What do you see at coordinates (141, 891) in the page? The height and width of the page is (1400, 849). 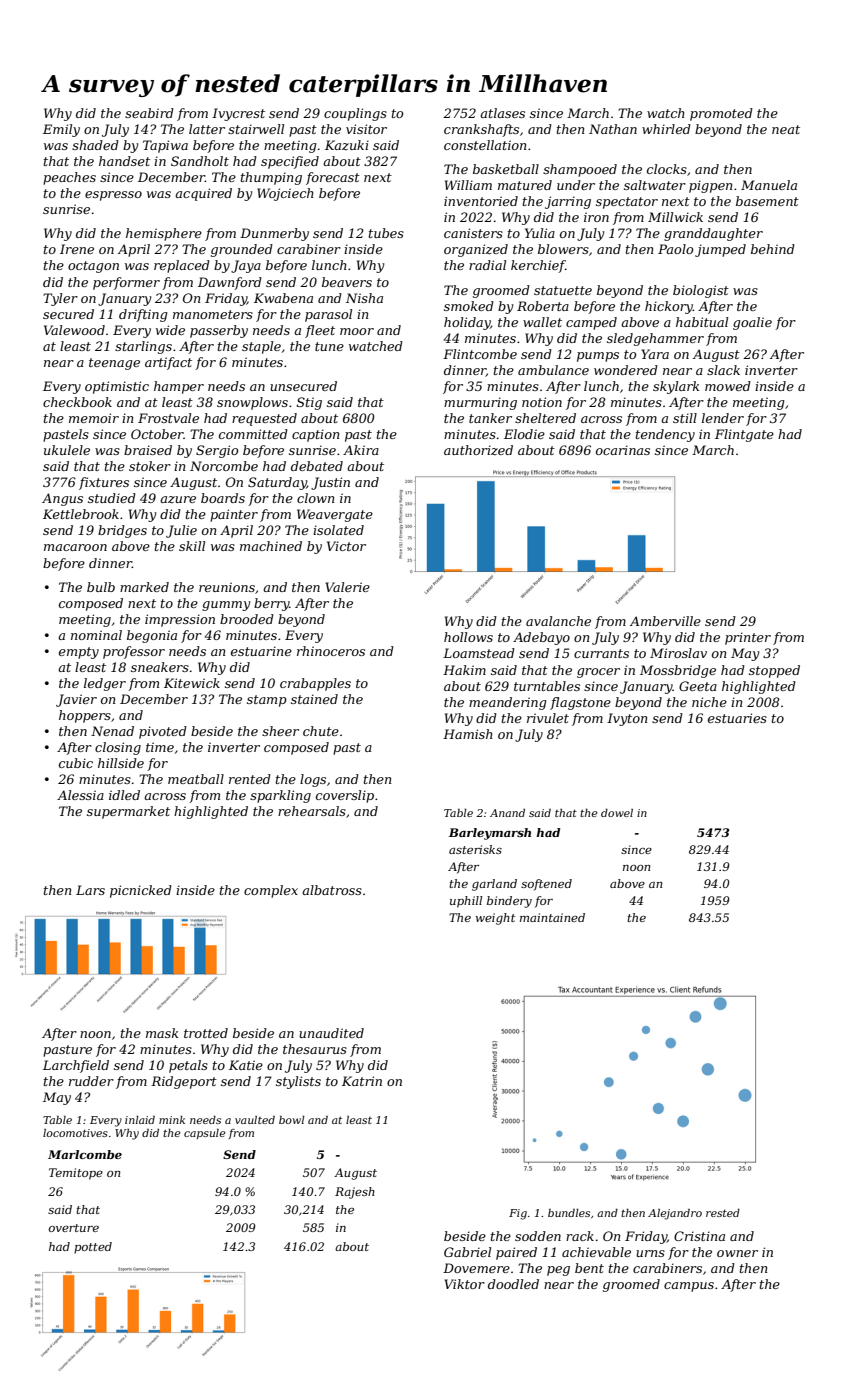 I see `picnicked` at bounding box center [141, 891].
